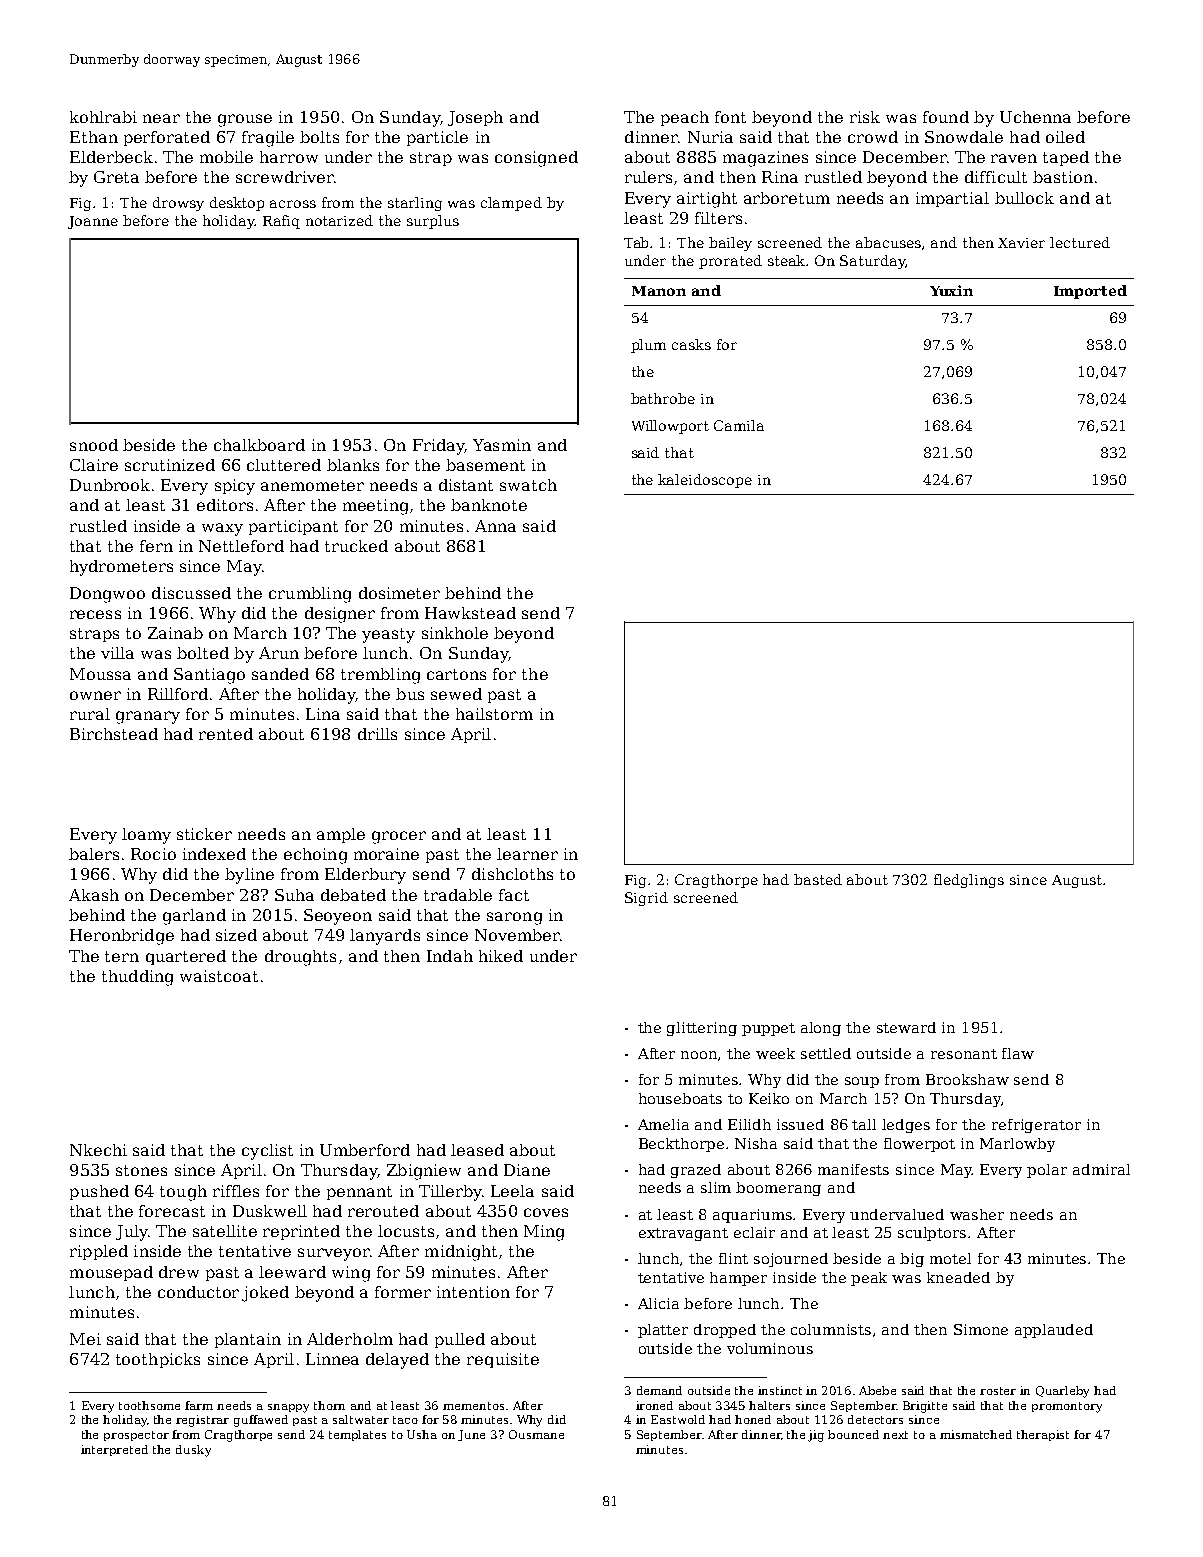  I want to click on steward, so click(906, 1027).
